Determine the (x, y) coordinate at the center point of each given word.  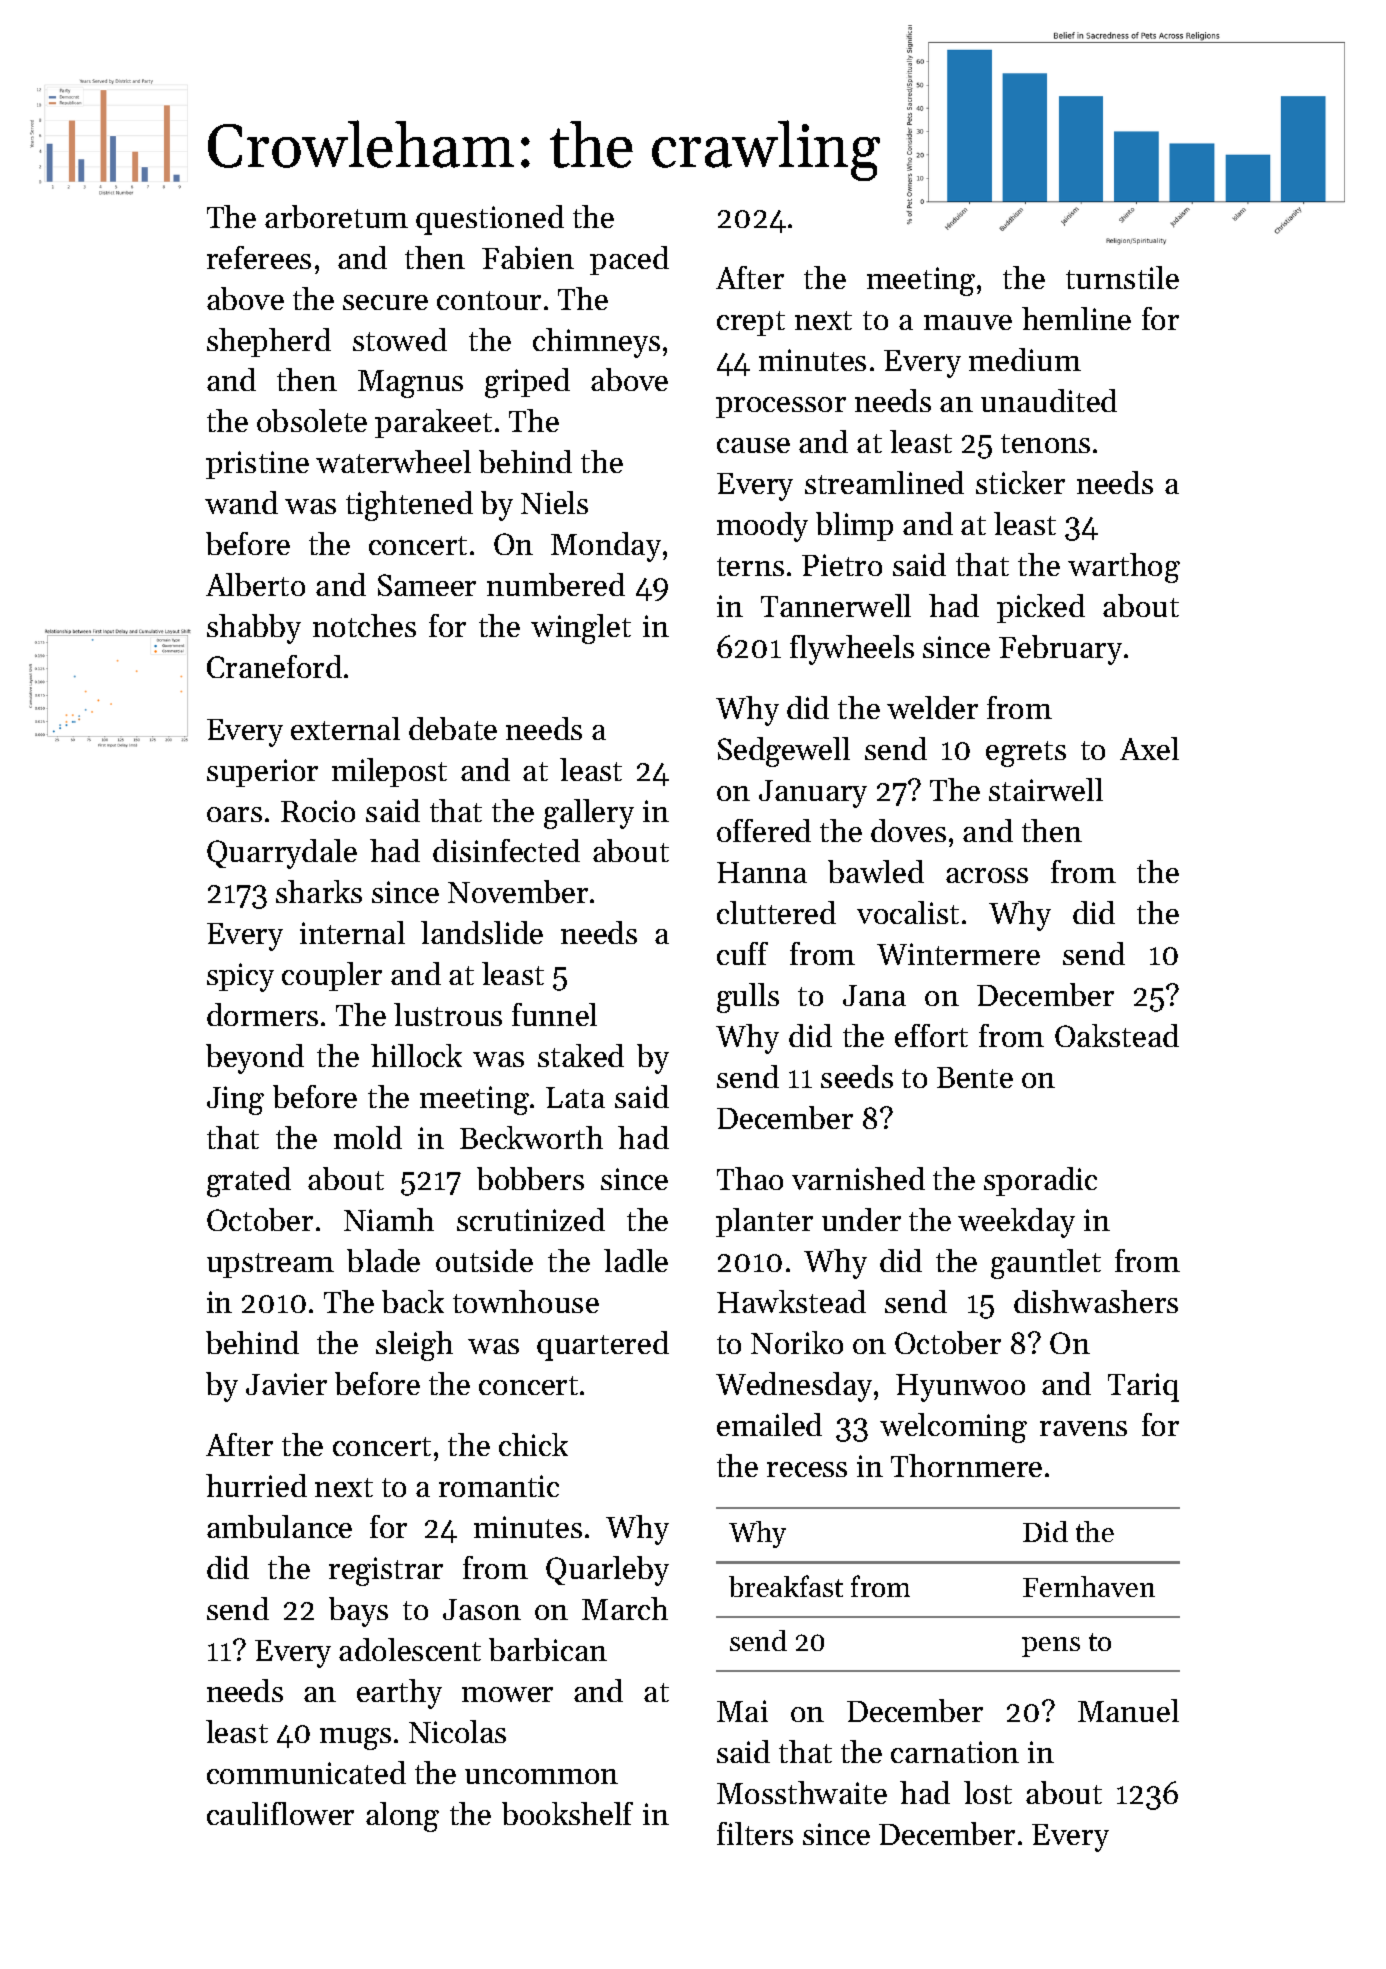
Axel (1149, 748)
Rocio (318, 811)
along (402, 1817)
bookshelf (567, 1813)
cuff (742, 953)
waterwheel (393, 461)
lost (988, 1792)
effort (931, 1035)
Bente (975, 1077)
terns (750, 566)
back (413, 1301)
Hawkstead (791, 1301)
